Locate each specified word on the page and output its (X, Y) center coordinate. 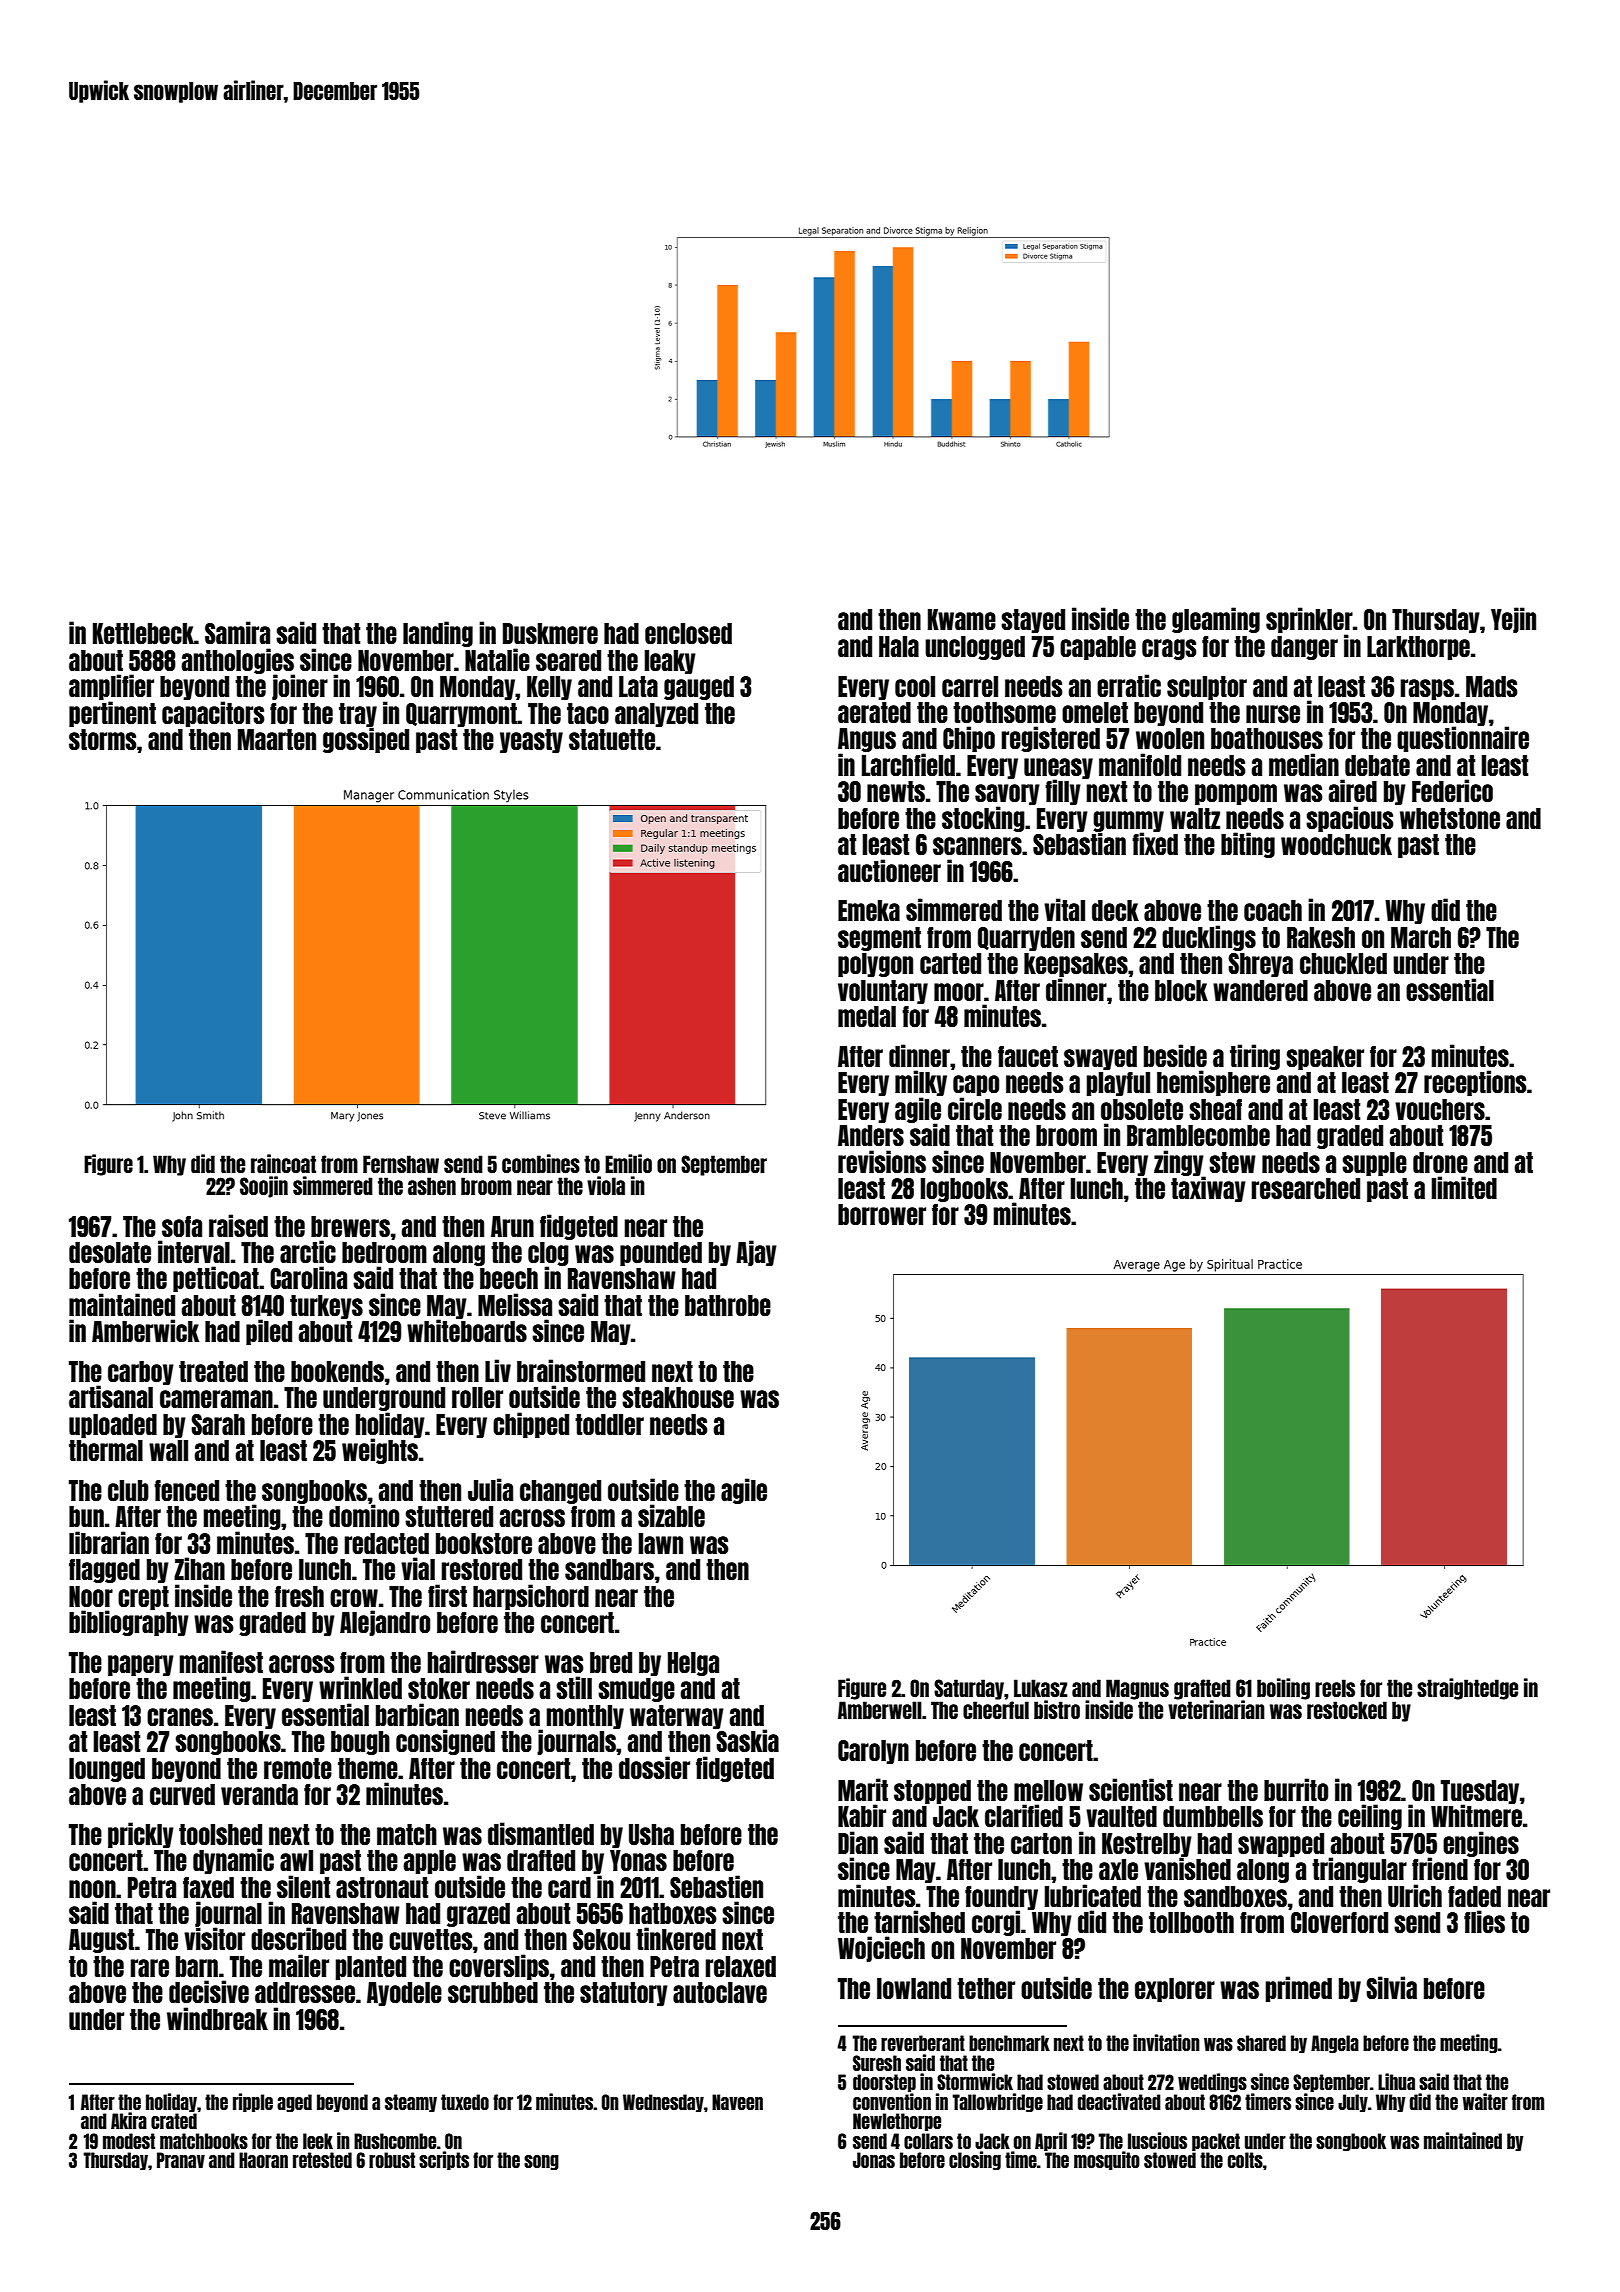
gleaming (1216, 620)
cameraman (216, 1399)
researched (1305, 1188)
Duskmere (550, 633)
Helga (693, 1664)
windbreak (217, 2018)
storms (103, 739)
